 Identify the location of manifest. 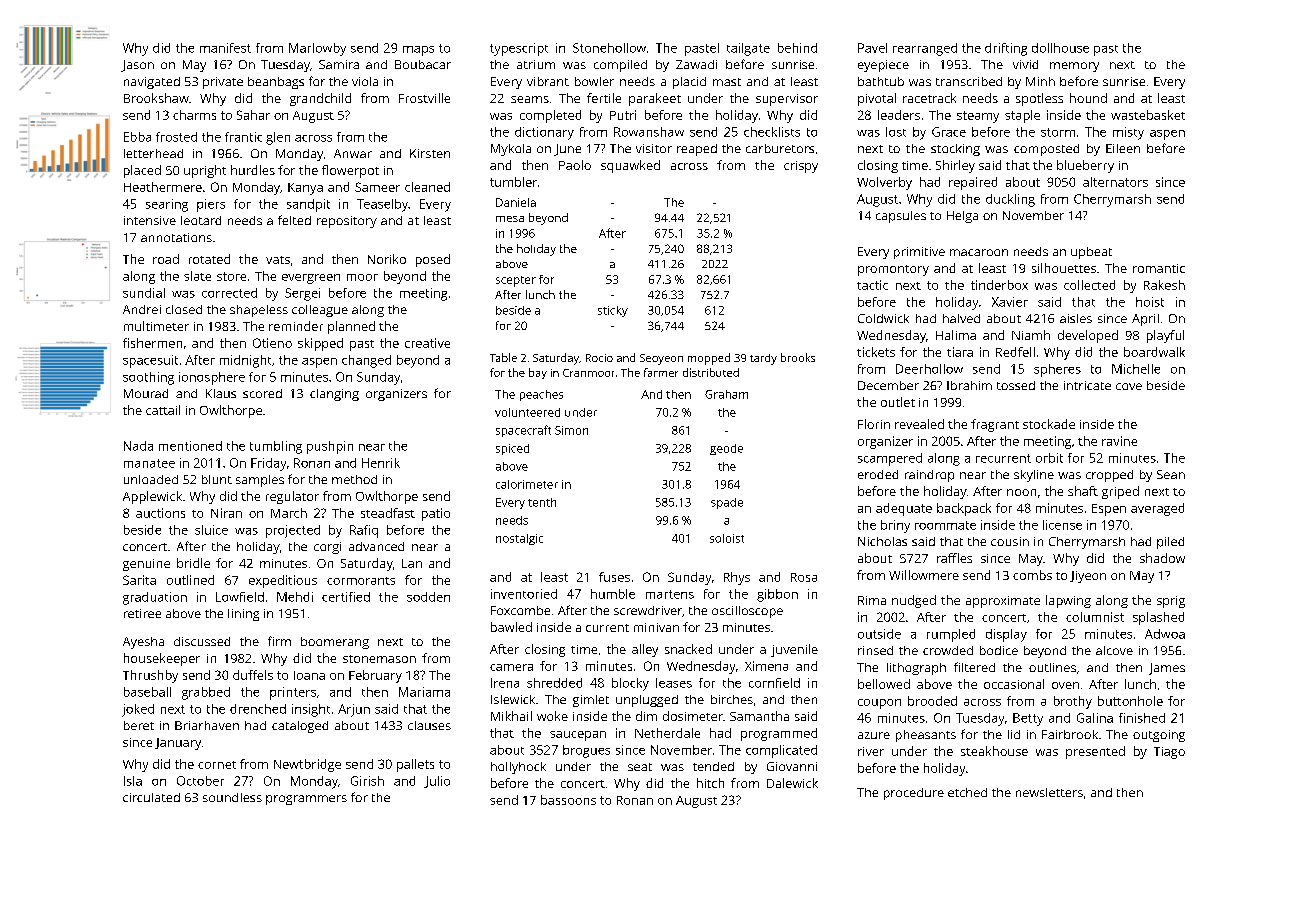
(225, 48).
